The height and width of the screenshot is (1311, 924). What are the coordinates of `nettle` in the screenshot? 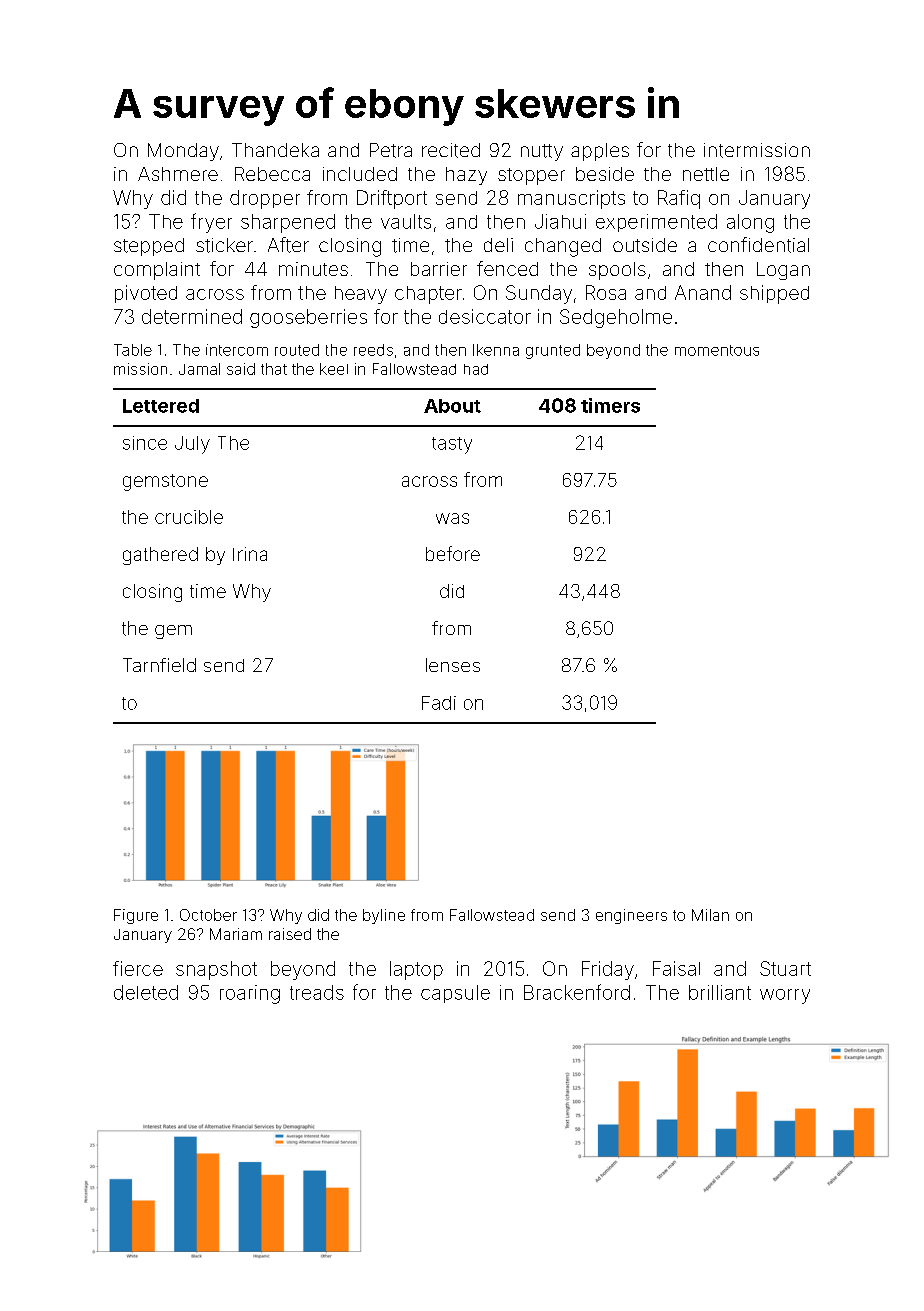 It's located at (706, 174).
